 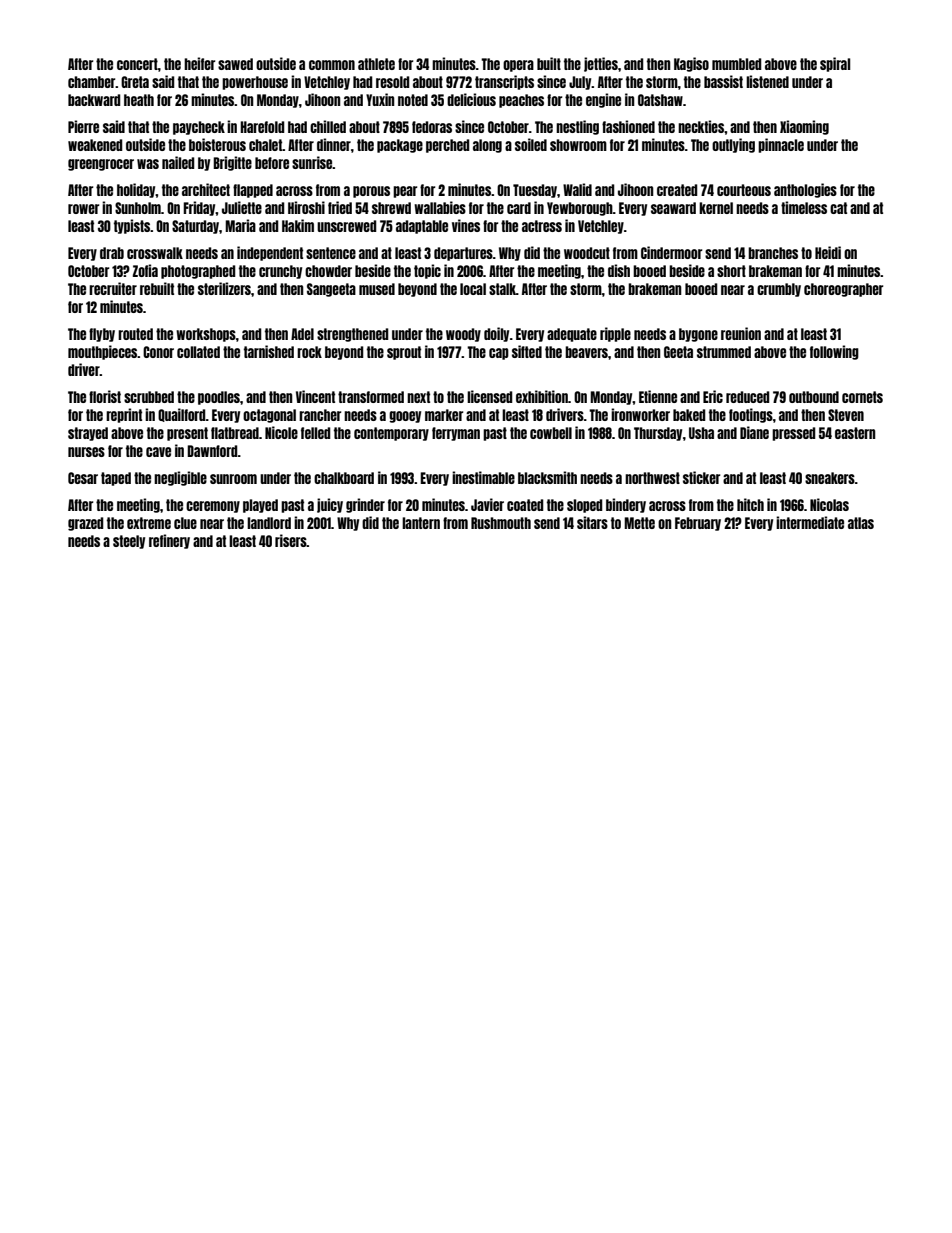 I want to click on concert, so click(x=137, y=64).
